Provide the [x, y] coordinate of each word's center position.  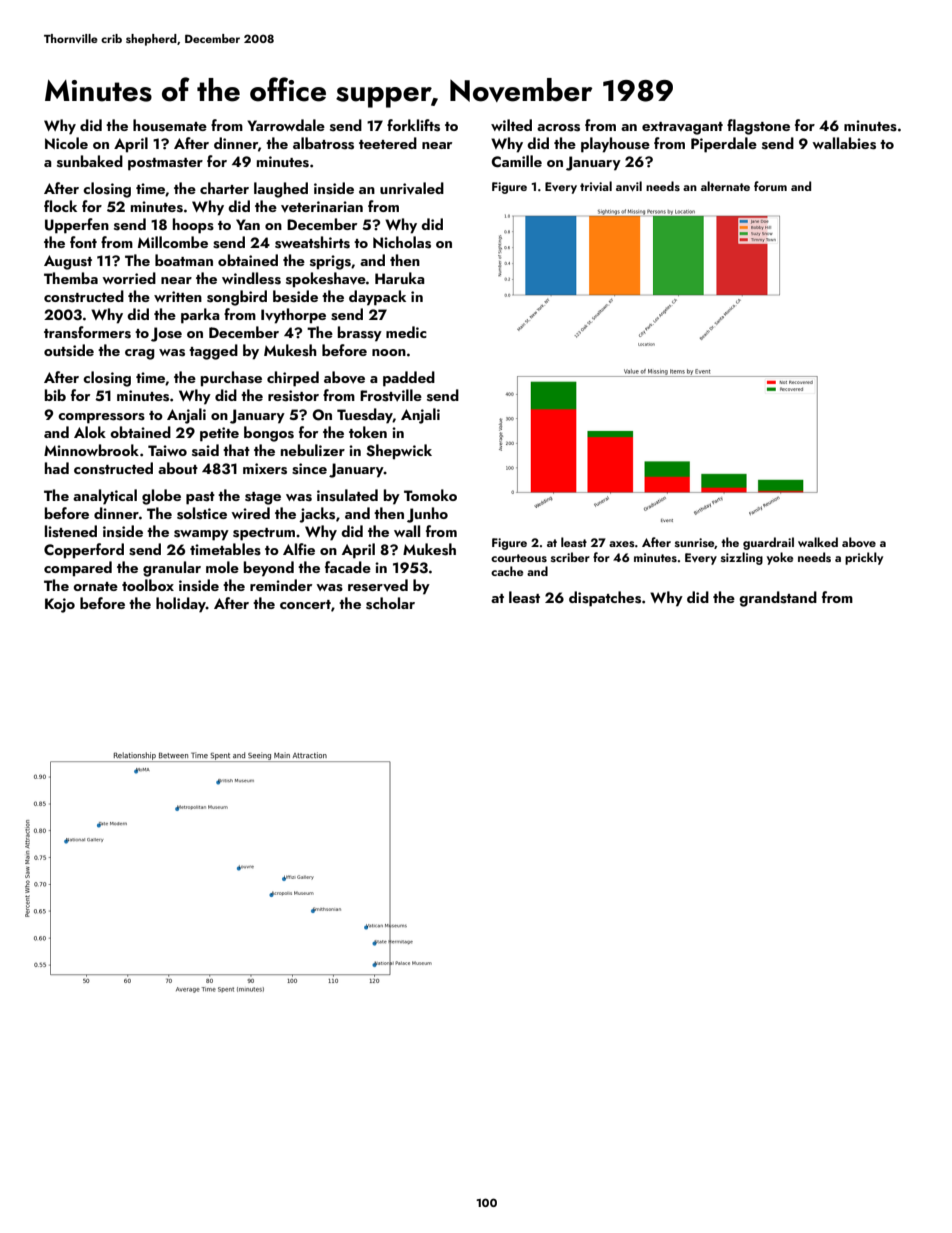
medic [406, 332]
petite [219, 434]
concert [305, 604]
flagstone [758, 127]
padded [409, 379]
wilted [511, 125]
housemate [170, 125]
